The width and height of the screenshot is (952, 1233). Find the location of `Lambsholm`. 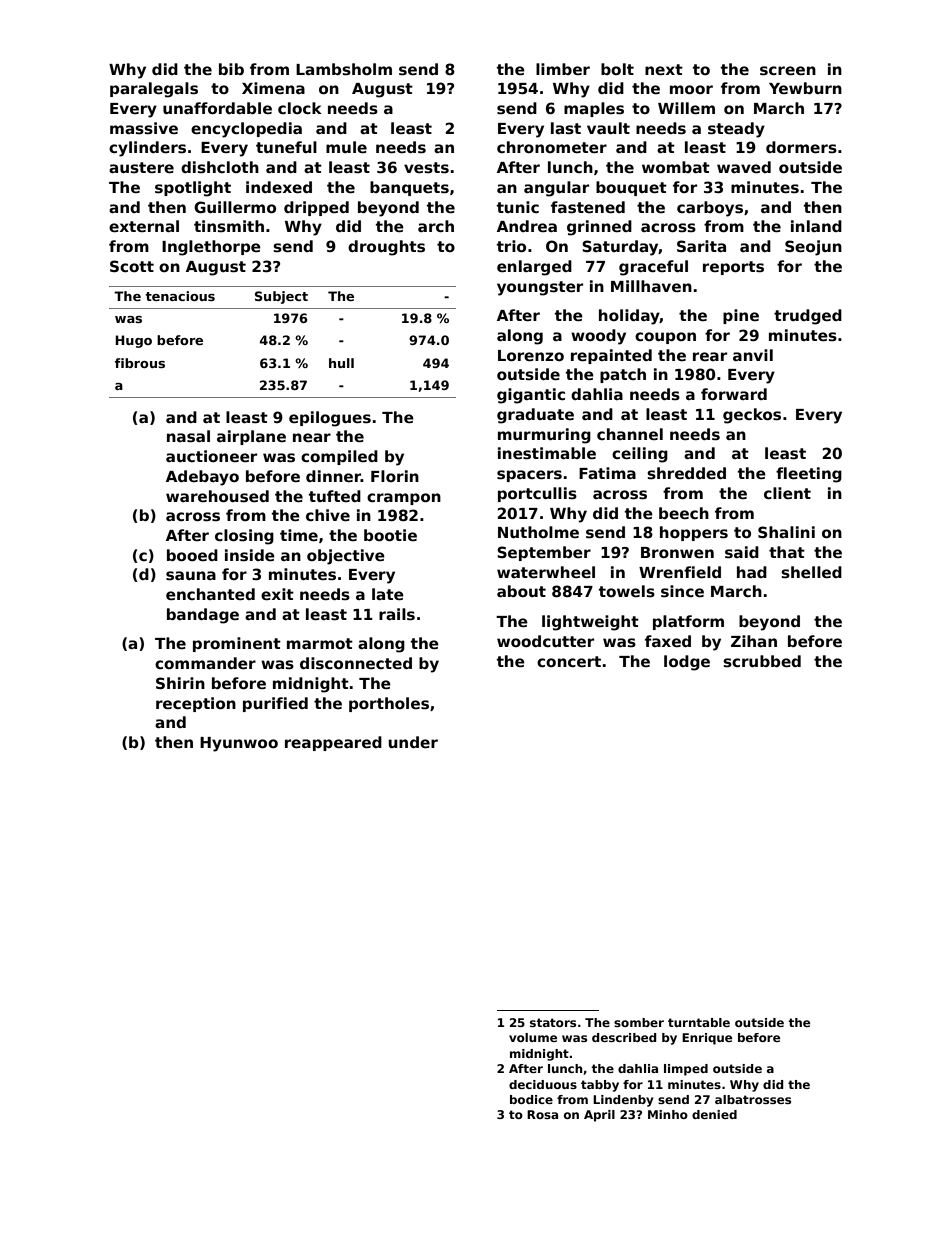

Lambsholm is located at coordinates (344, 69).
